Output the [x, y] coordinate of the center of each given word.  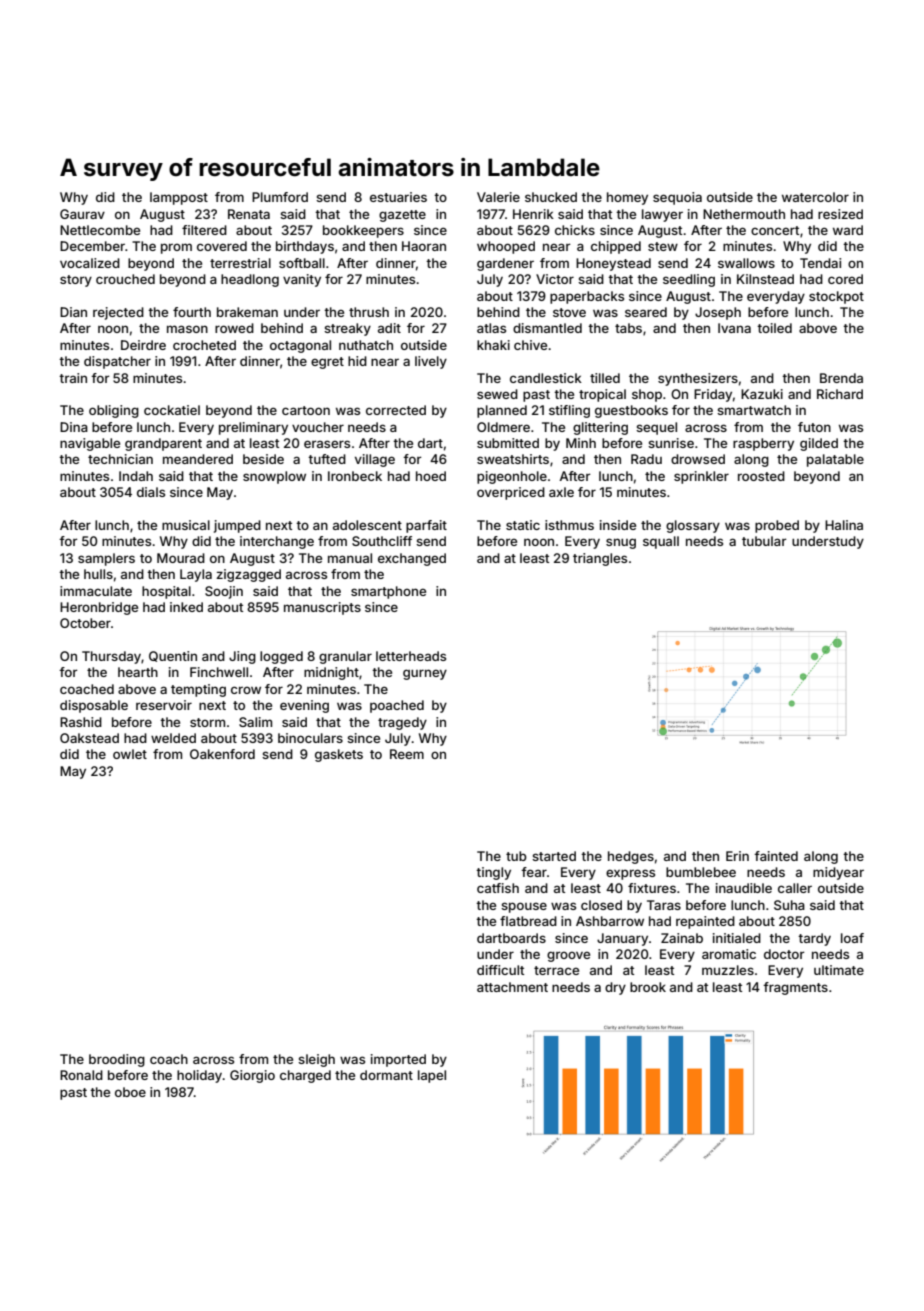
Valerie [498, 197]
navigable [90, 444]
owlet [130, 754]
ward [848, 230]
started [554, 856]
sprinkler [701, 477]
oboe [130, 1092]
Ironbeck [355, 476]
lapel [432, 1076]
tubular [764, 541]
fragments [795, 988]
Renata [249, 214]
